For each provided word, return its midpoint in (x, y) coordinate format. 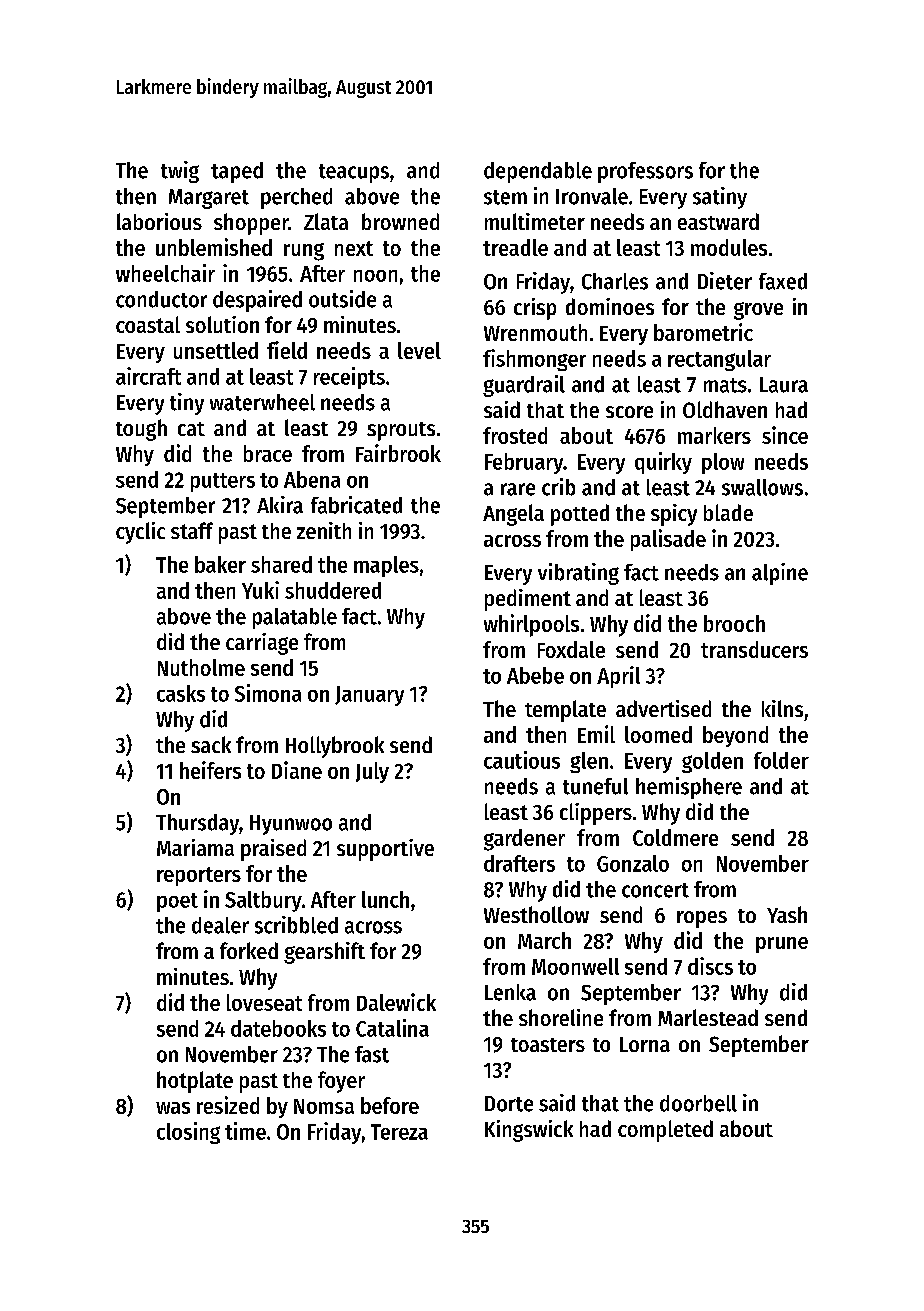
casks (181, 693)
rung (304, 252)
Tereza (399, 1132)
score (629, 412)
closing (188, 1133)
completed (665, 1131)
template (565, 711)
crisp (535, 309)
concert (655, 890)
